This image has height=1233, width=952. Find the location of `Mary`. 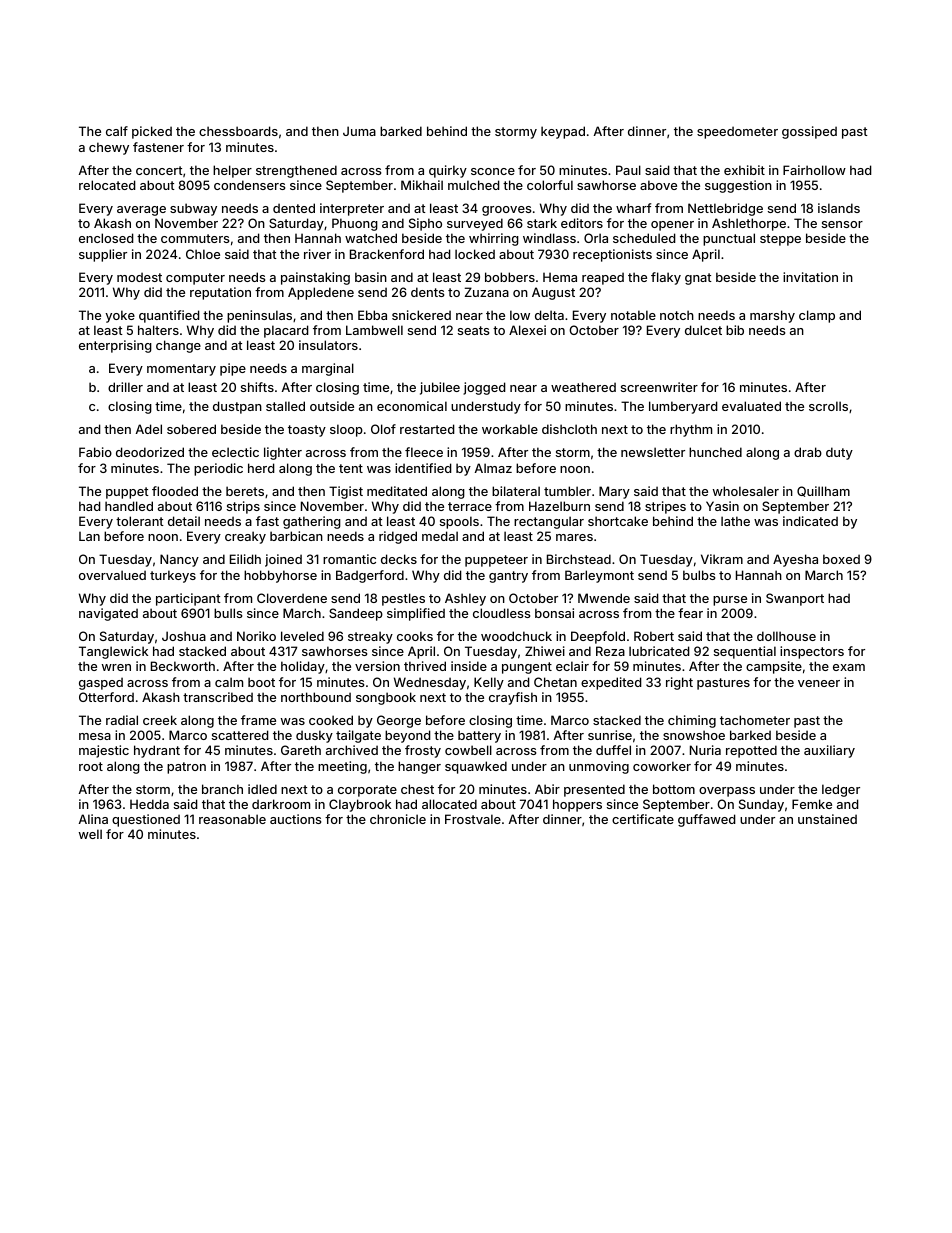

Mary is located at coordinates (614, 492).
